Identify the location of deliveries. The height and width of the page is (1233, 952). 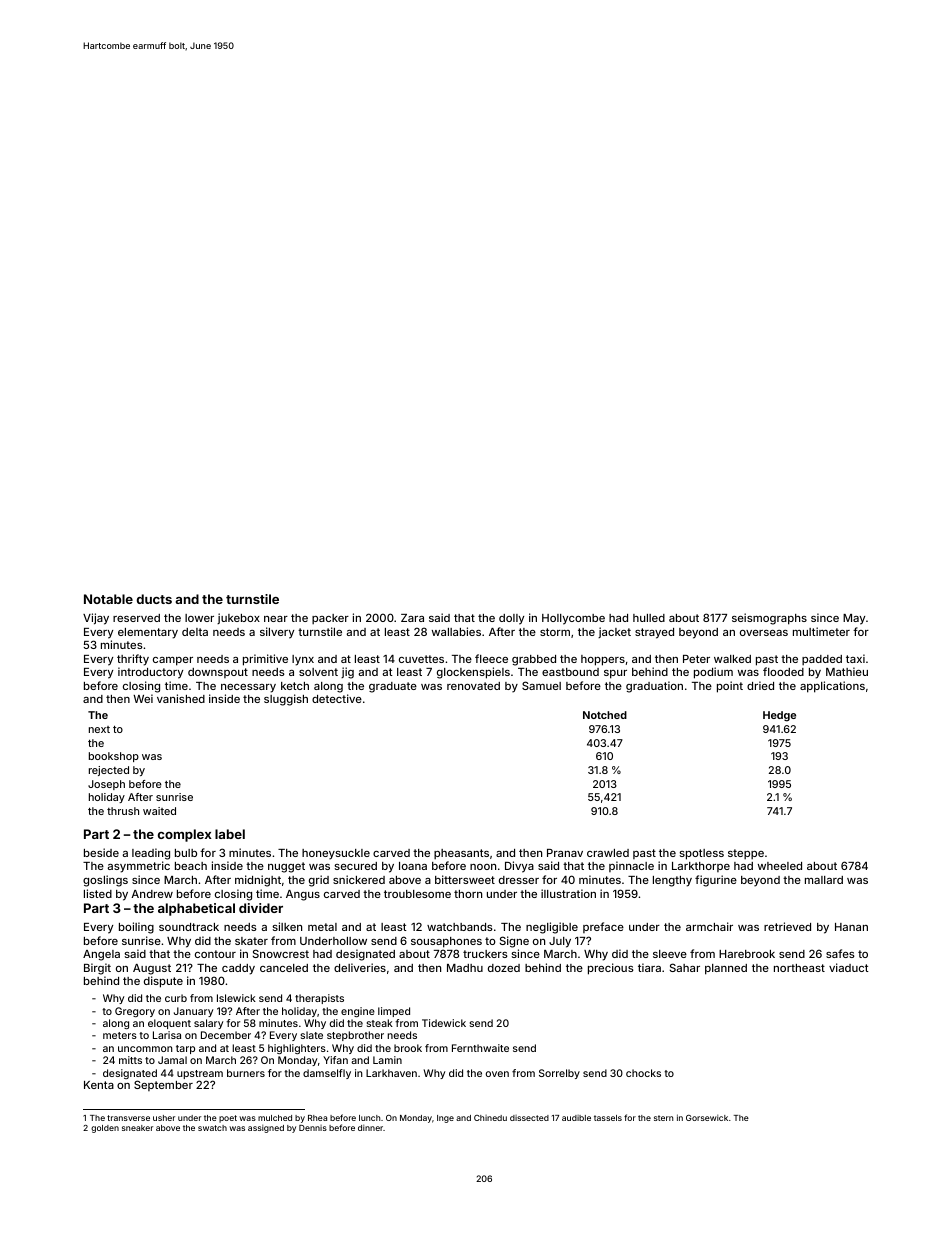
(360, 967).
